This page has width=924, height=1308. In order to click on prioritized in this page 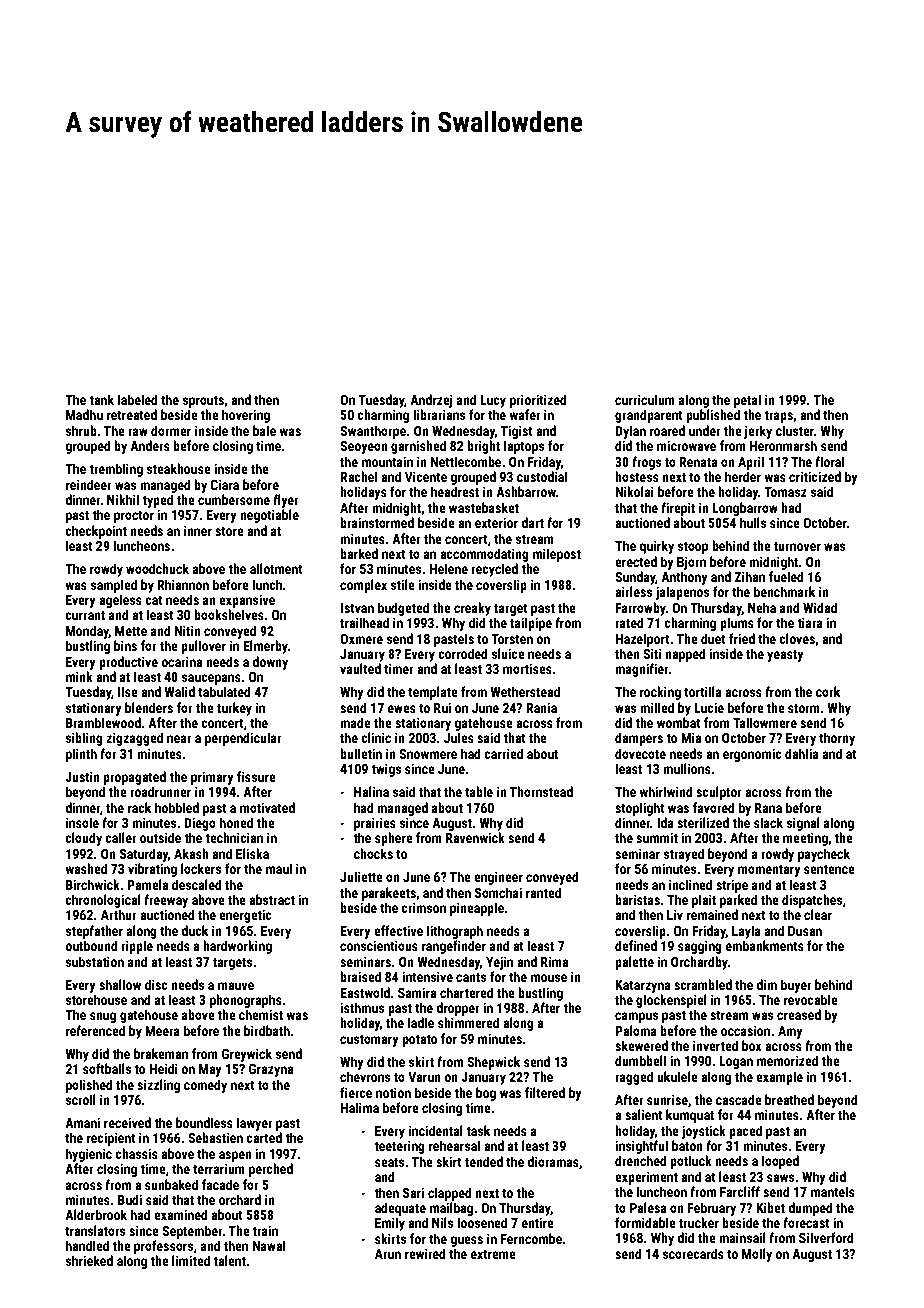, I will do `click(538, 401)`.
